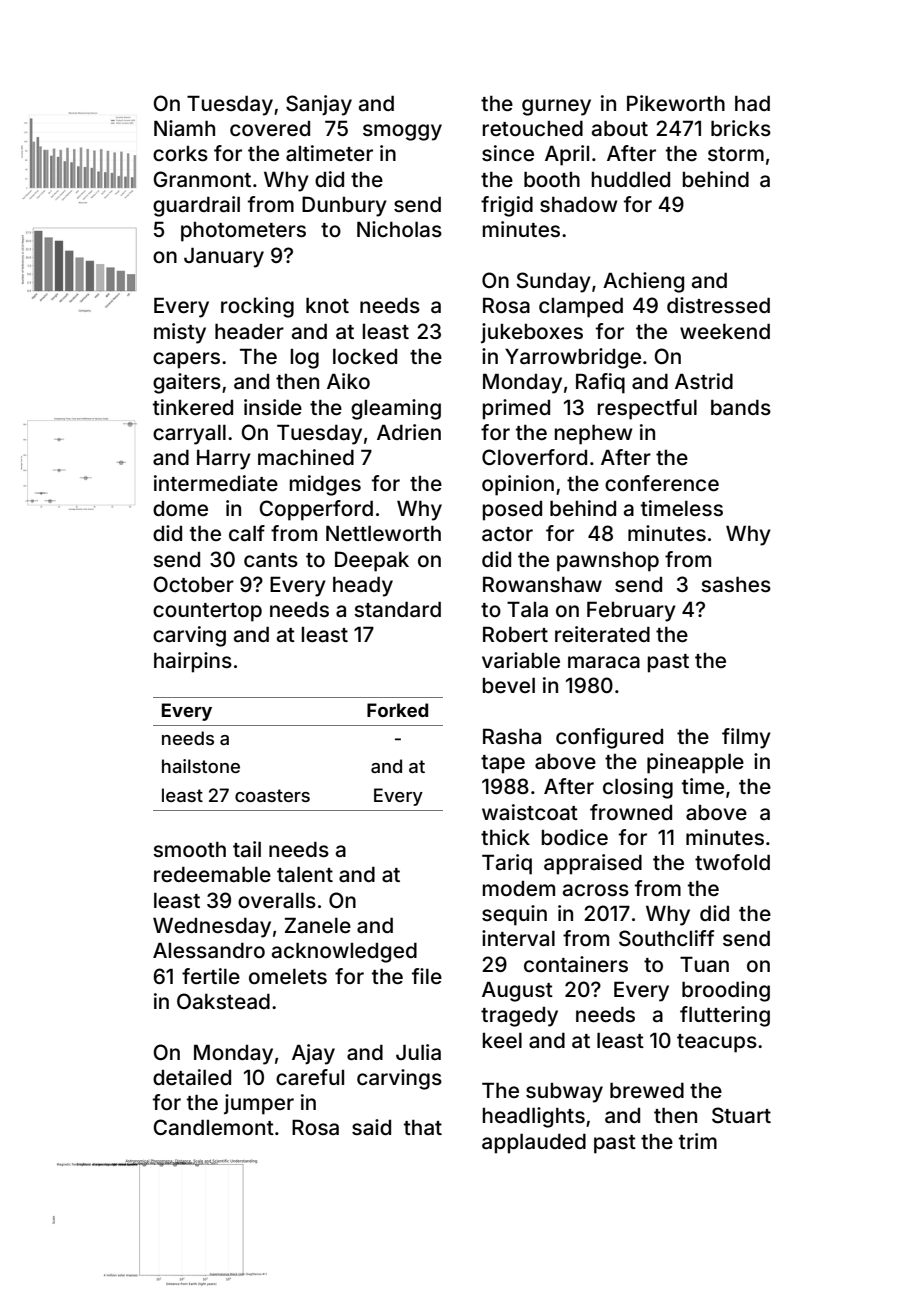 Image resolution: width=924 pixels, height=1311 pixels. Describe the element at coordinates (643, 282) in the image. I see `Achieng` at that location.
